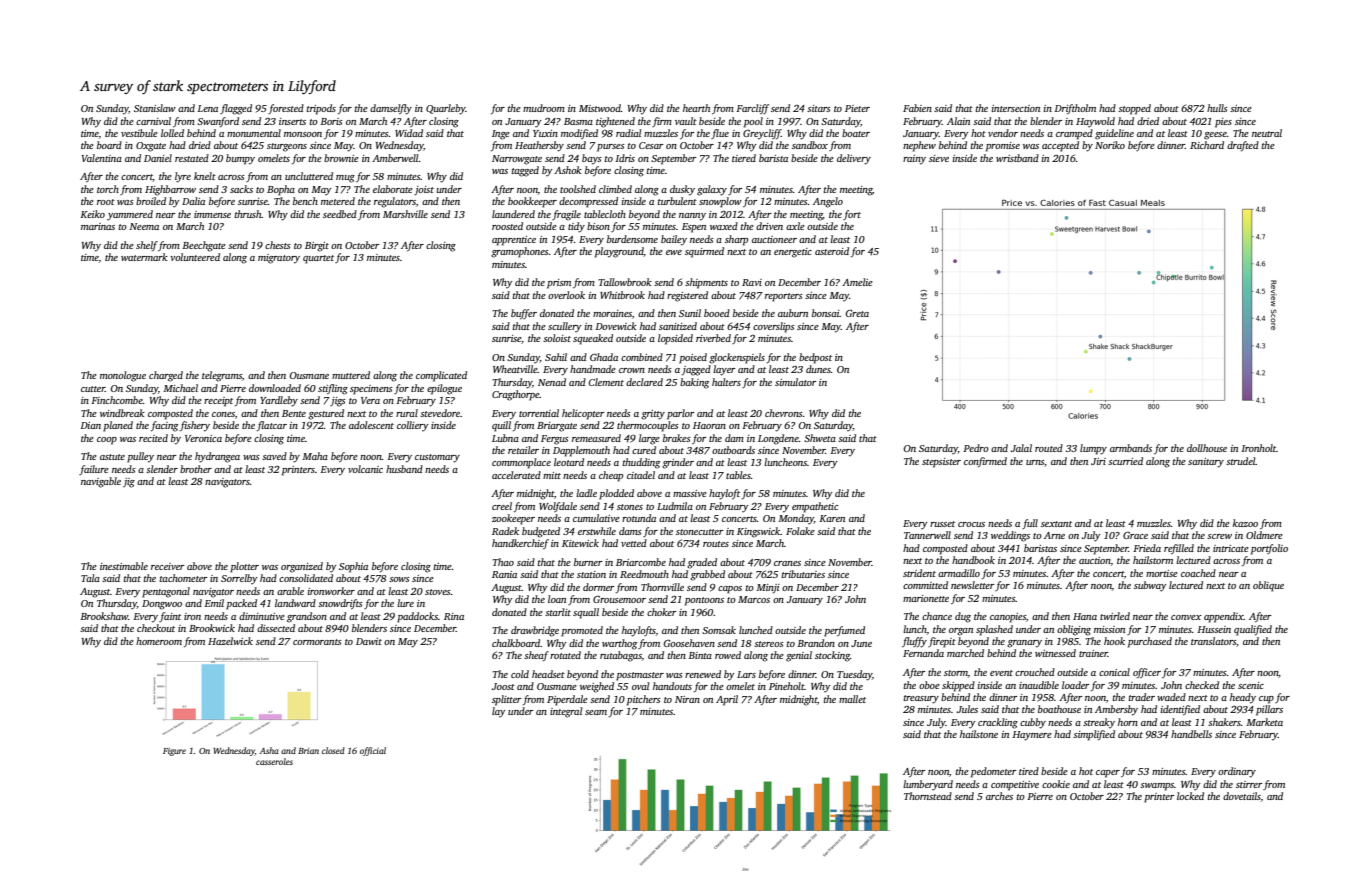 Image resolution: width=1372 pixels, height=887 pixels. Describe the element at coordinates (1243, 146) in the screenshot. I see `drafted` at that location.
